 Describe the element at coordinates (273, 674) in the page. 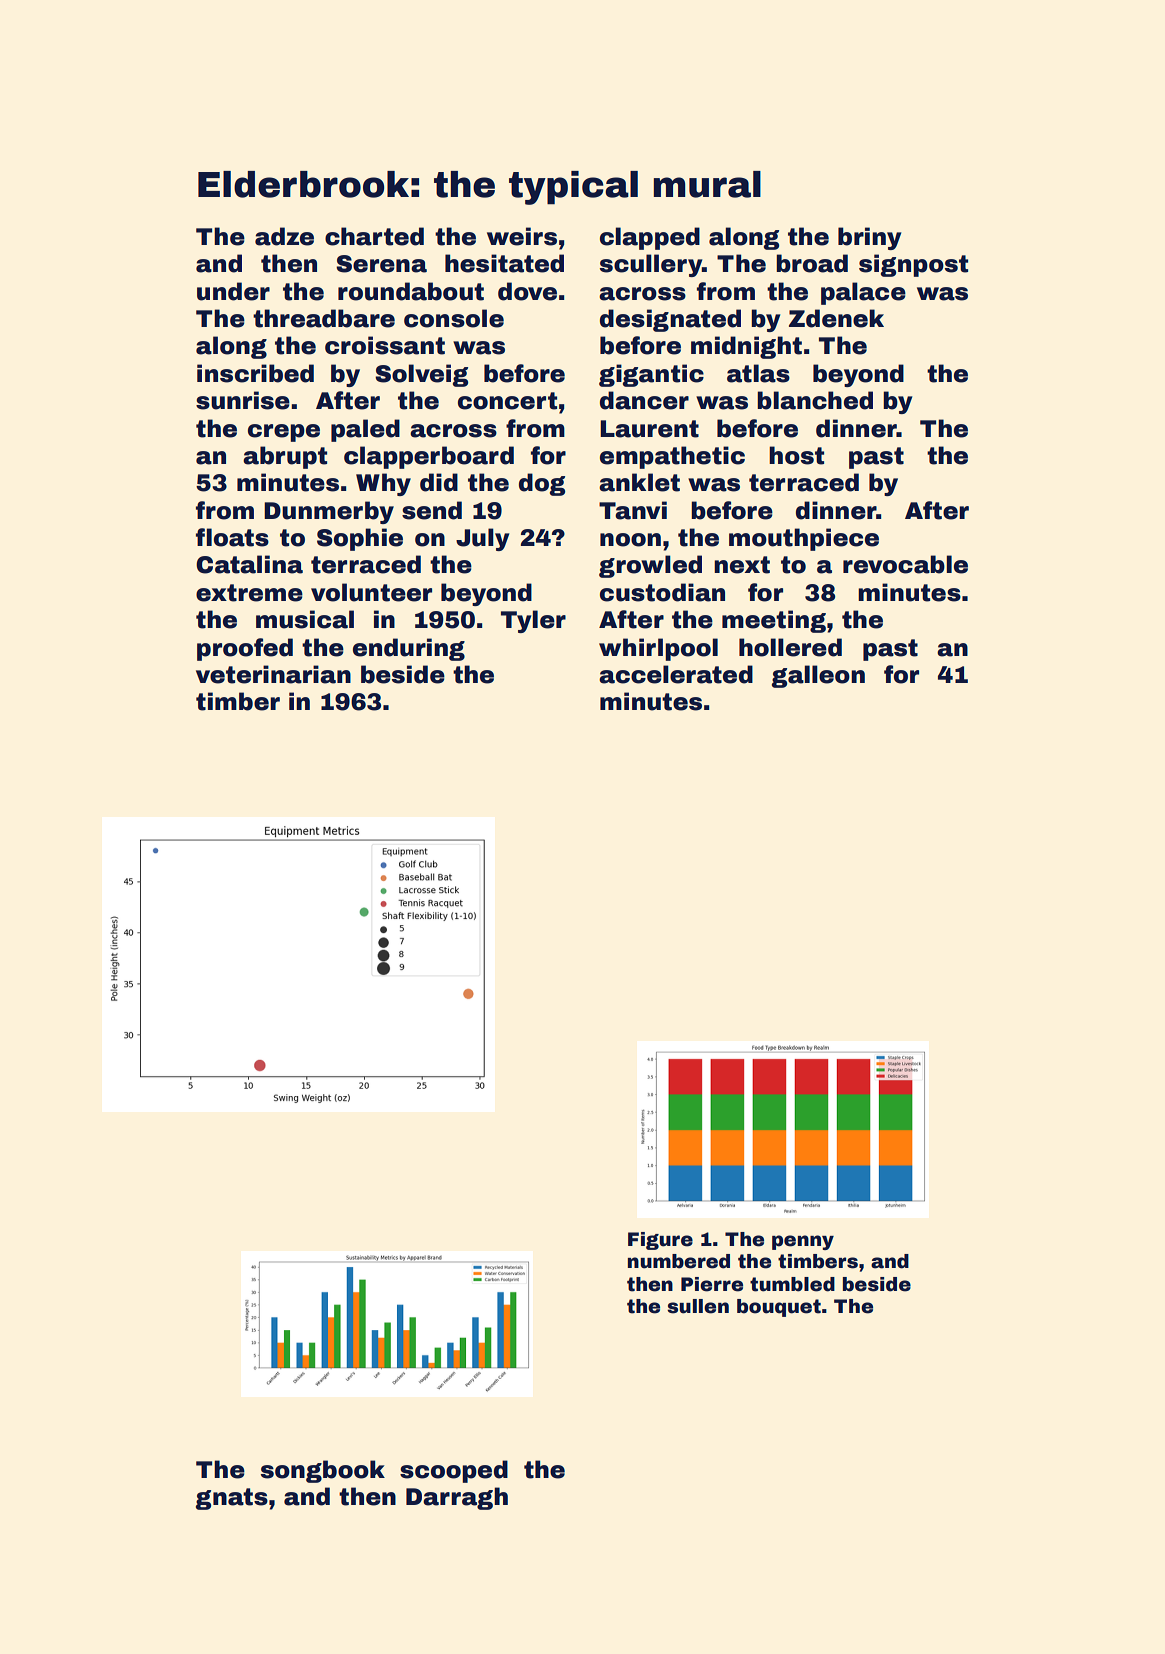

I see `veterinarian` at that location.
